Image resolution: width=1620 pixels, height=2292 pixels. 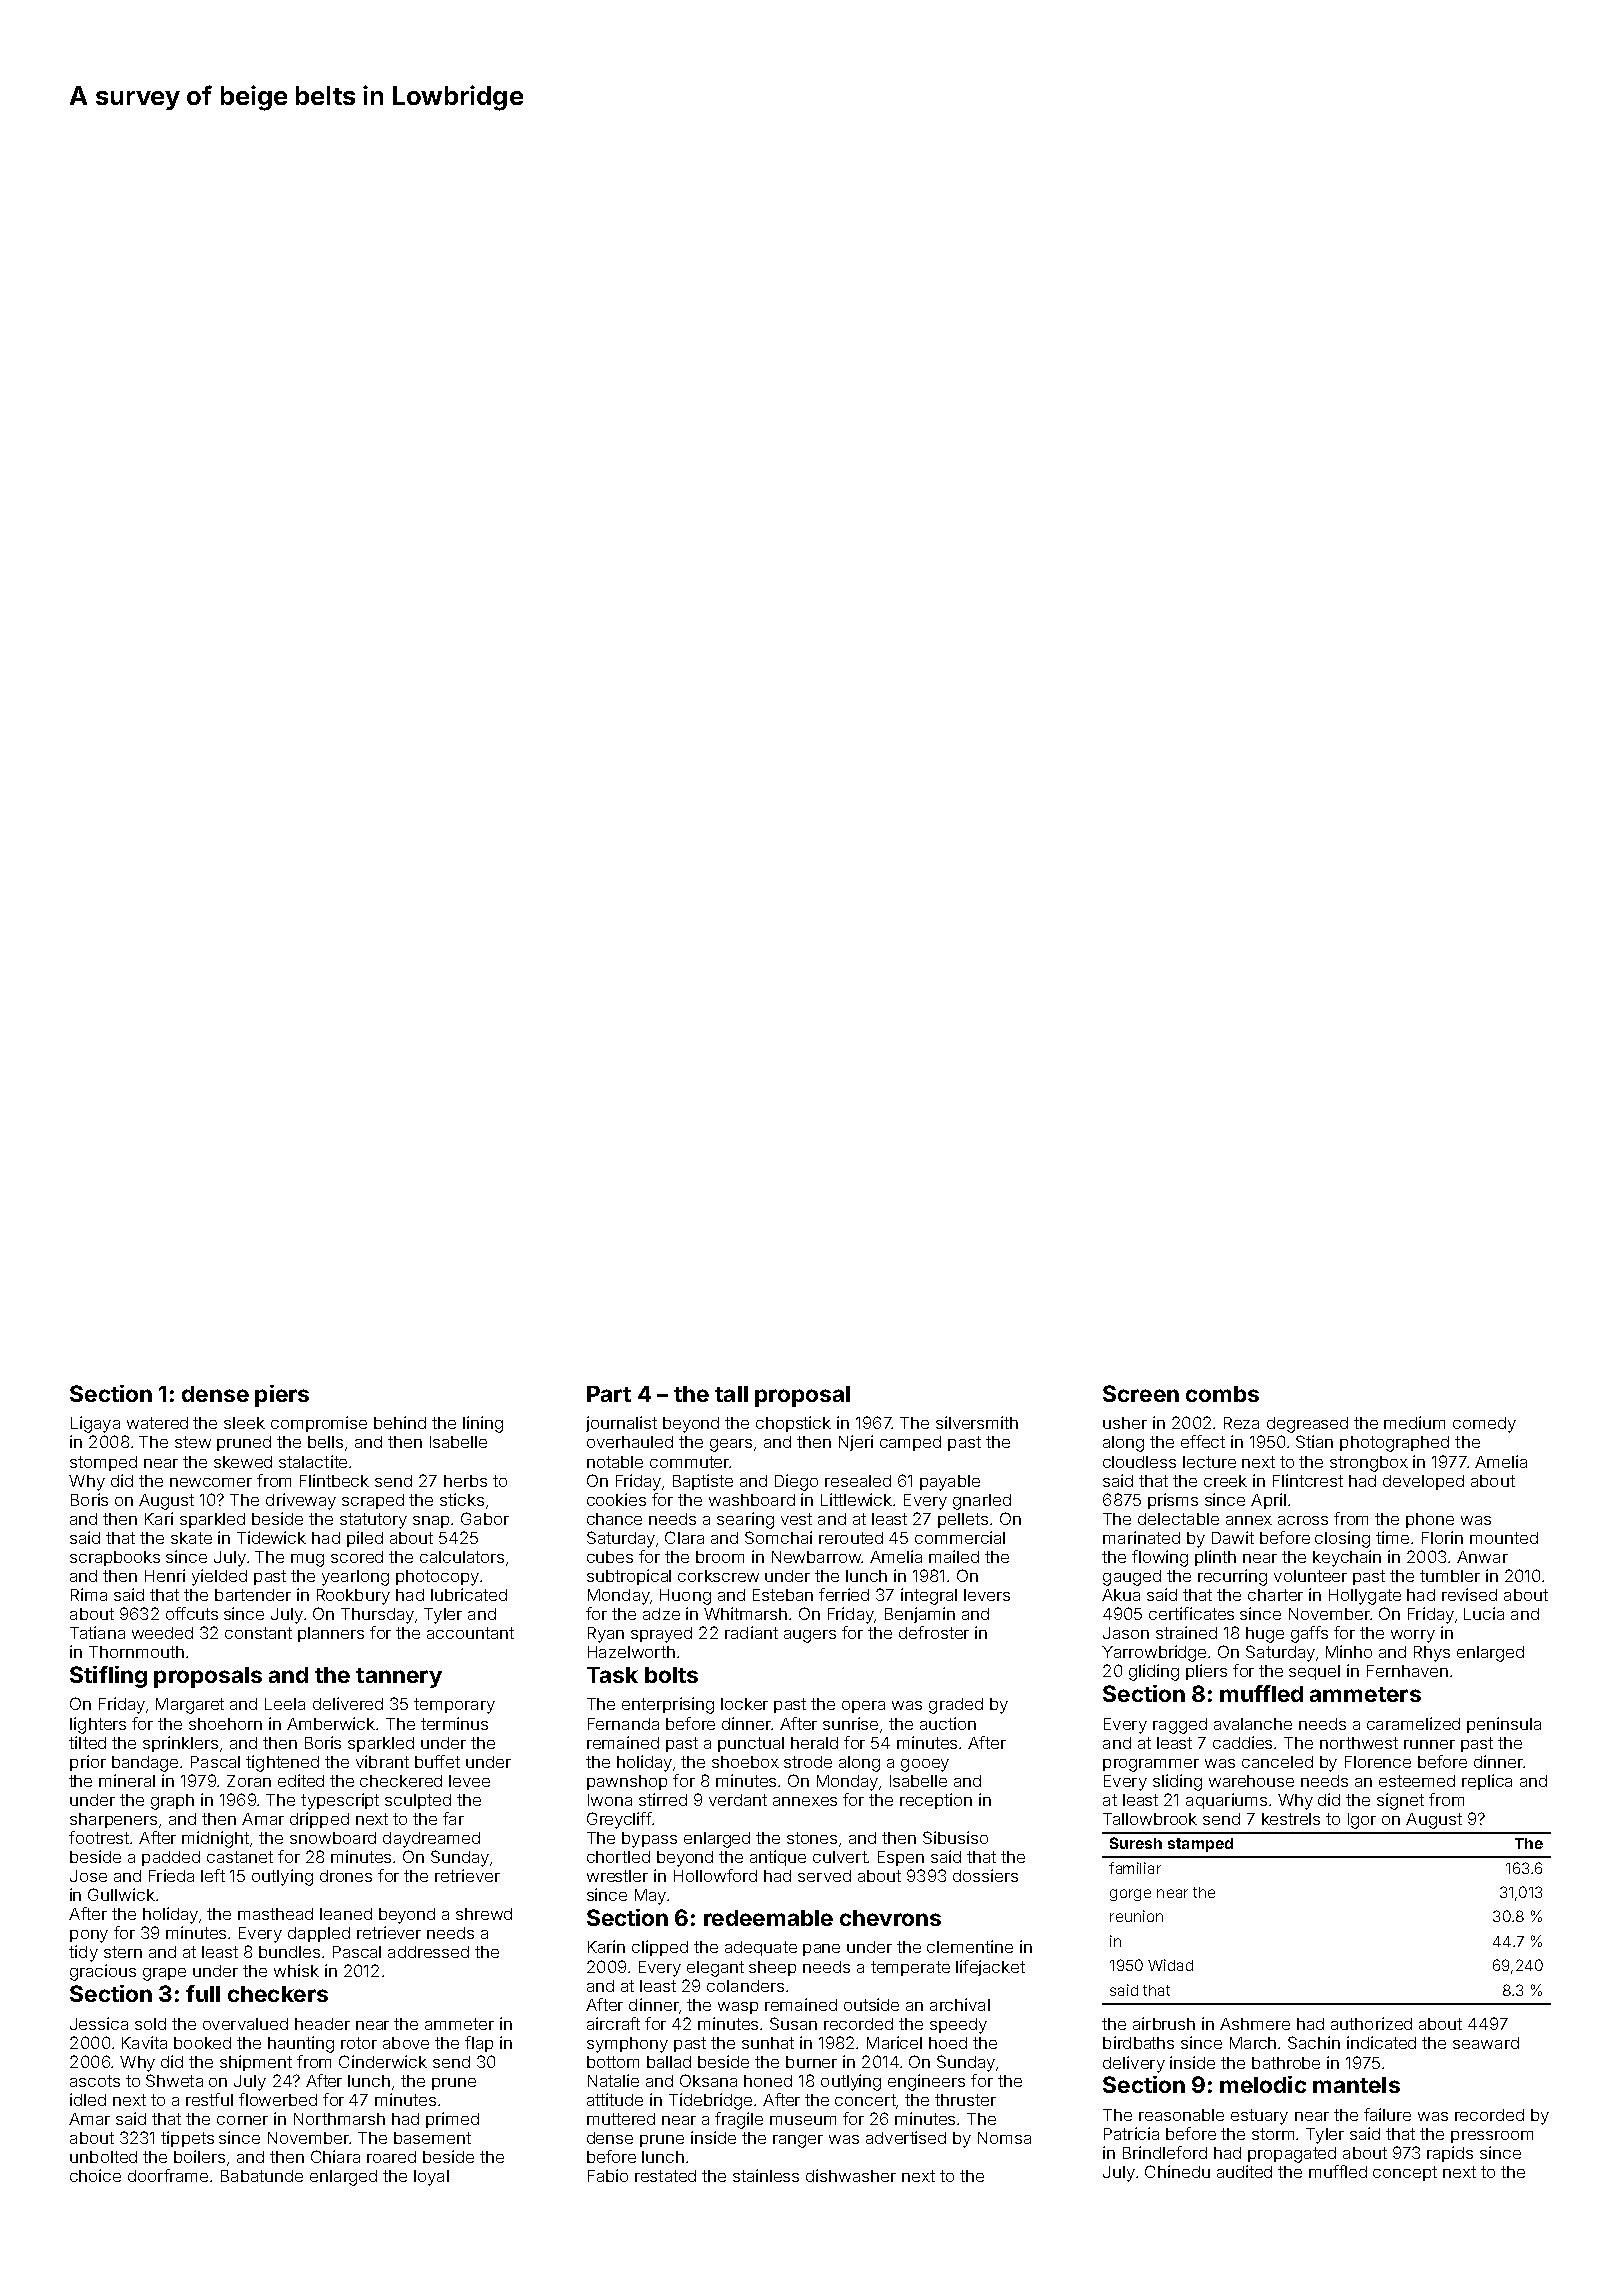 What do you see at coordinates (609, 1394) in the screenshot?
I see `Part` at bounding box center [609, 1394].
